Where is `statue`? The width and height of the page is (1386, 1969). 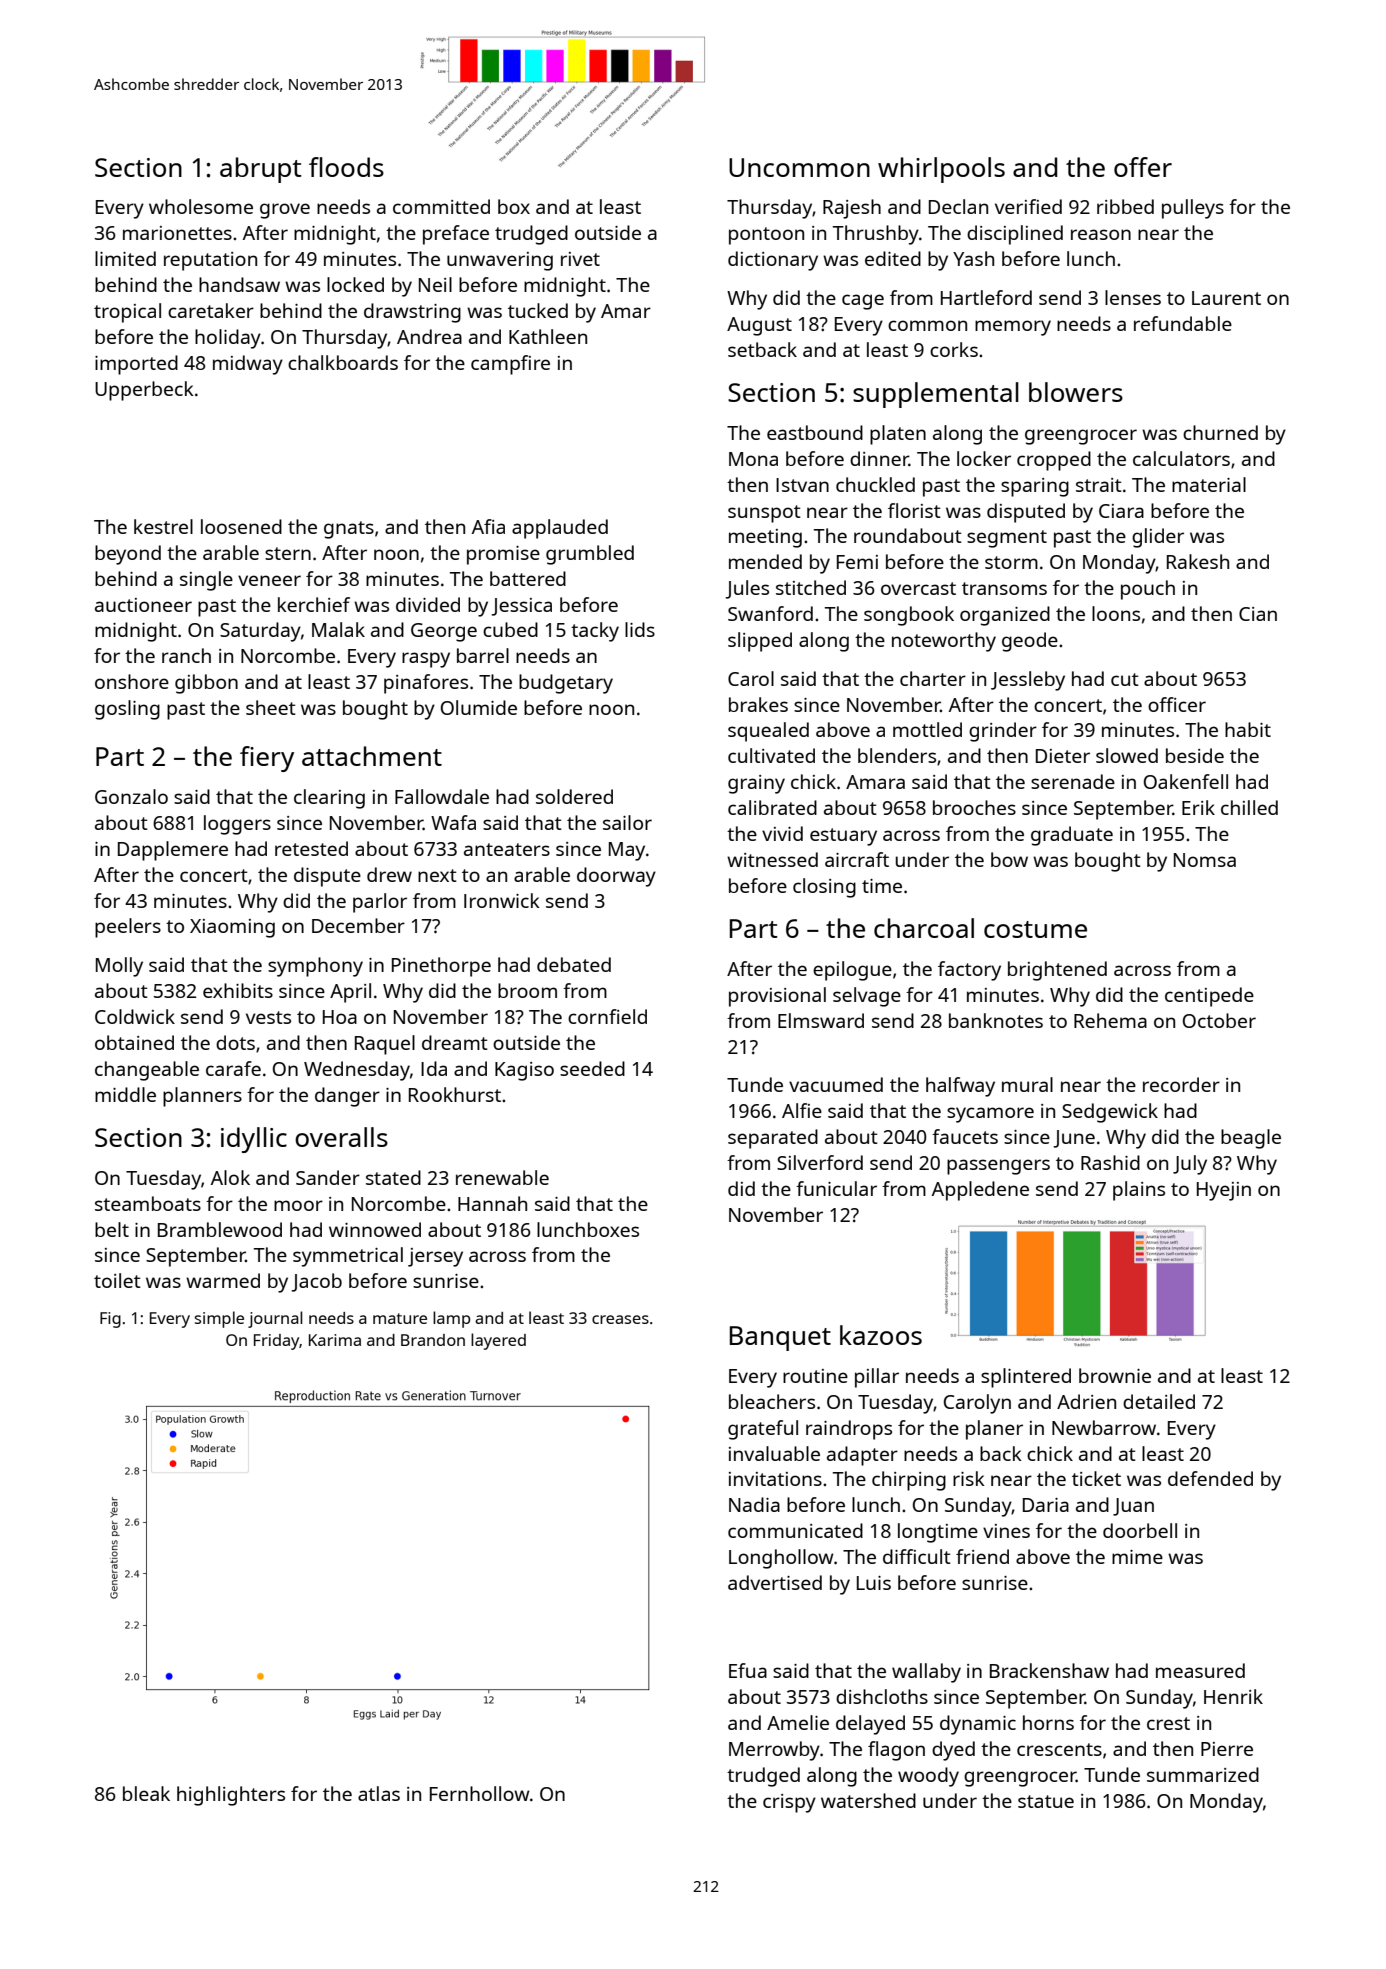 statue is located at coordinates (1046, 1801).
